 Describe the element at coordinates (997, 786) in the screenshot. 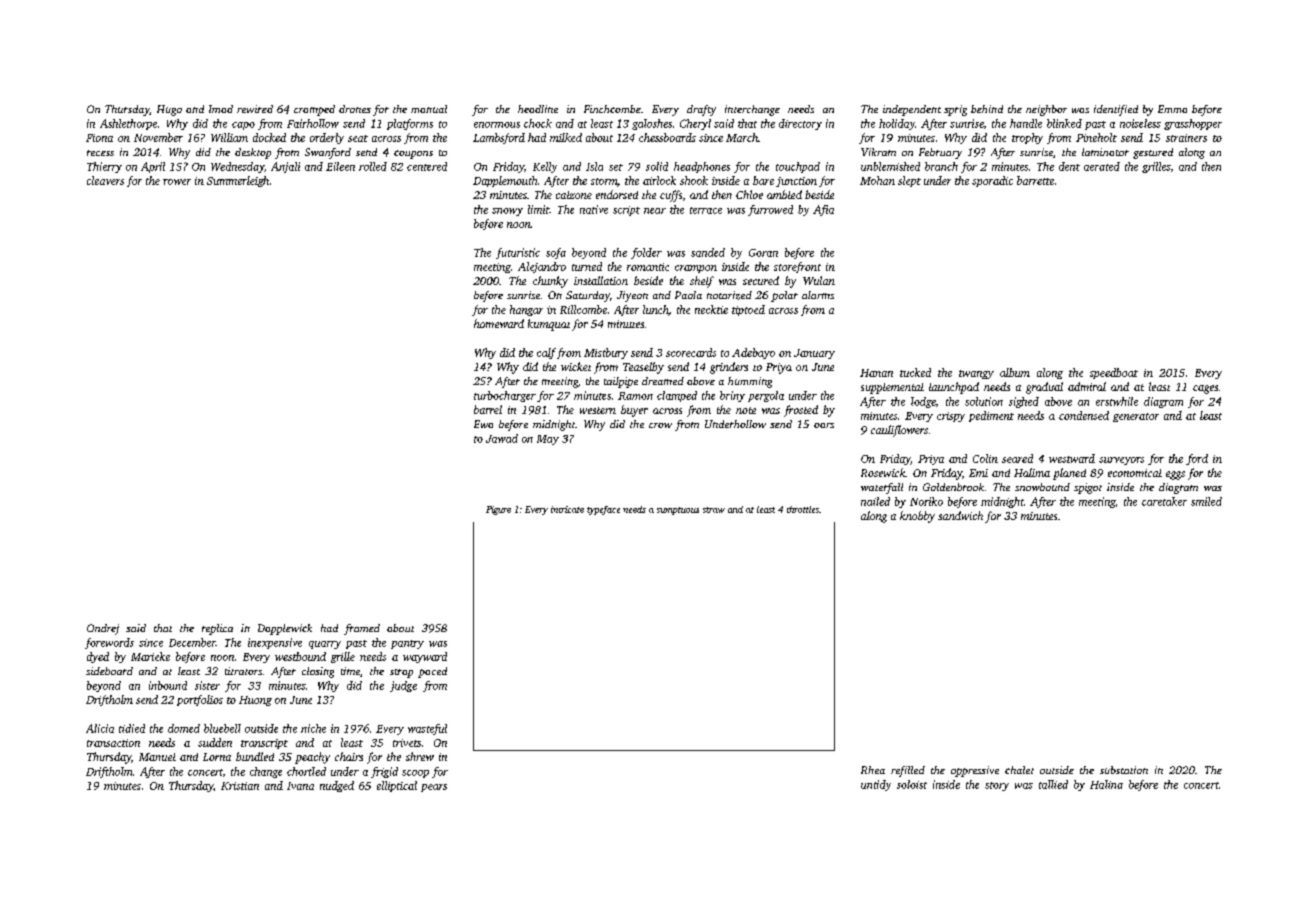

I see `story` at that location.
